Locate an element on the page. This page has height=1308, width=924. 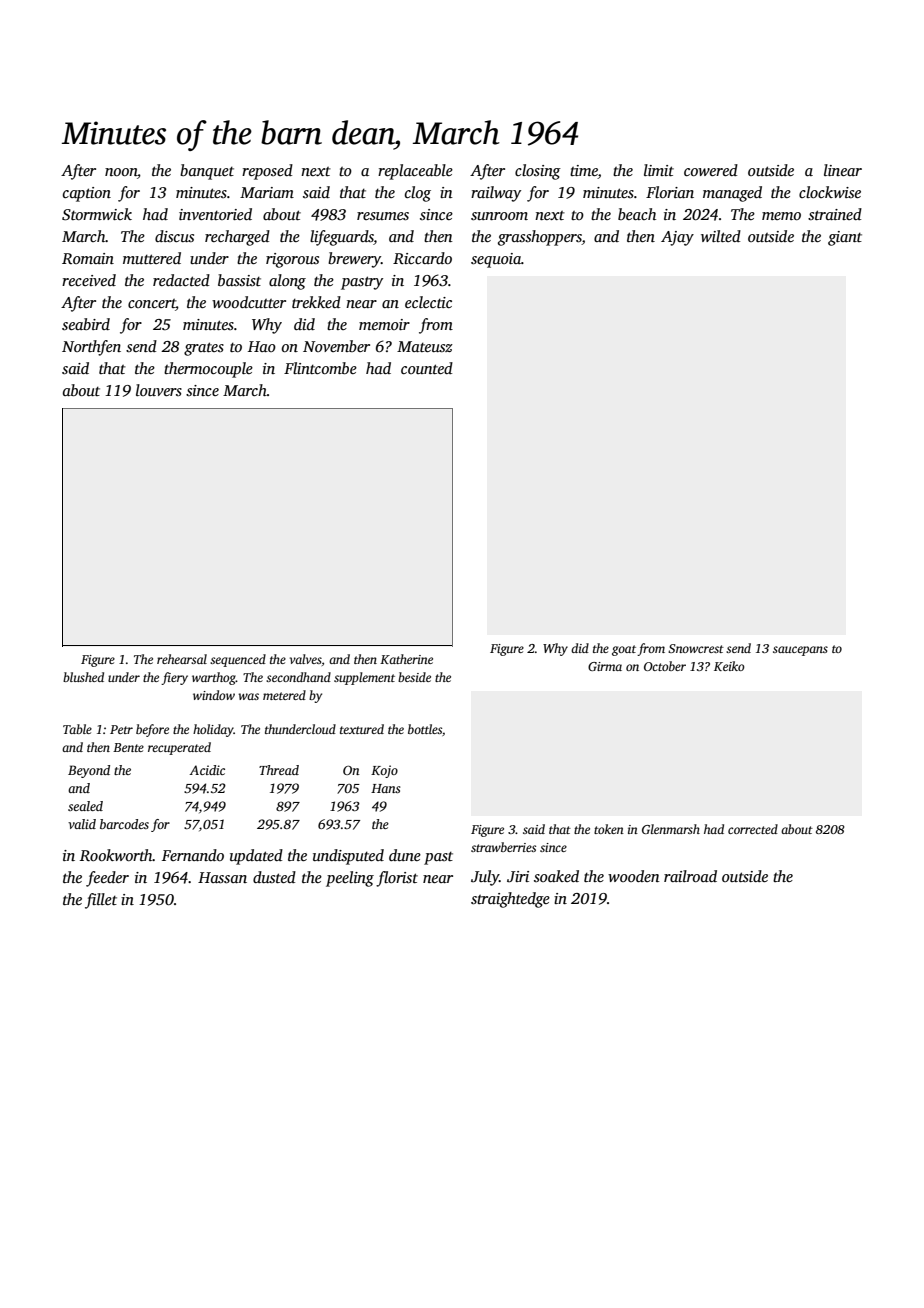
October is located at coordinates (665, 666).
